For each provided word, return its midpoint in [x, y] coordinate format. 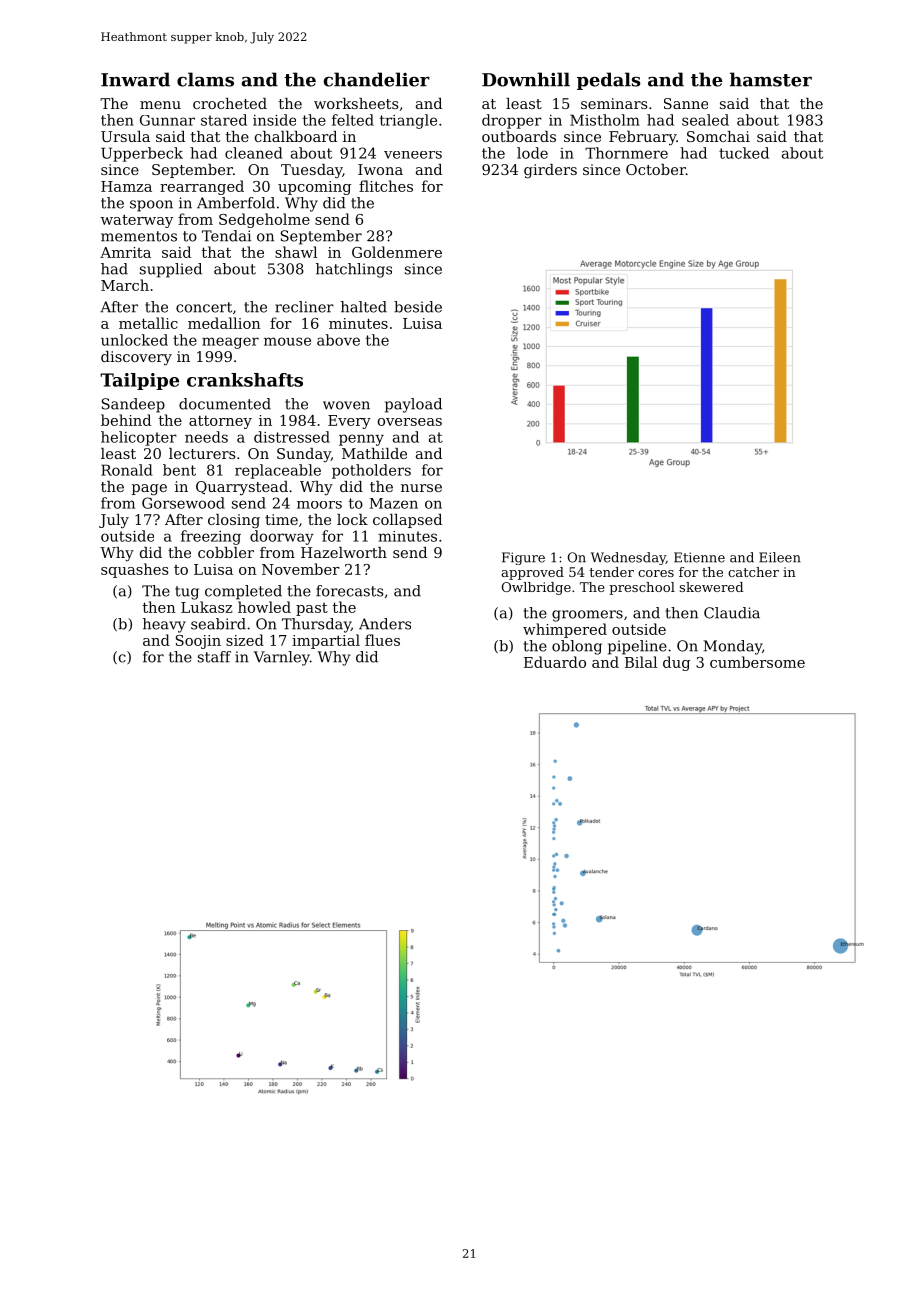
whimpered [565, 630]
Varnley [282, 658]
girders [550, 171]
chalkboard [296, 136]
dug [676, 663]
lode [532, 153]
